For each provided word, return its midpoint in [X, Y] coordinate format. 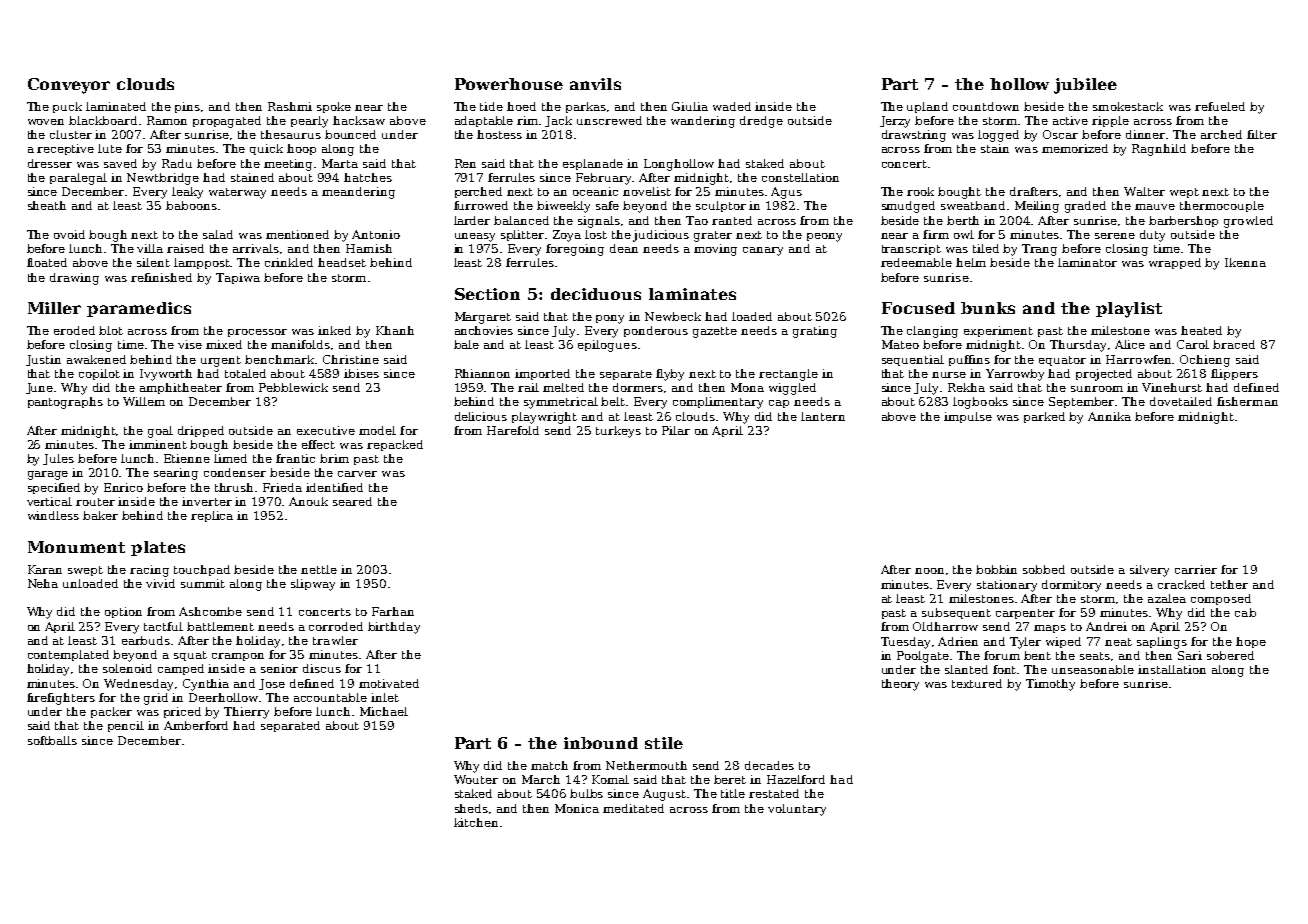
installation [1172, 669]
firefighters [61, 699]
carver [357, 474]
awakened [96, 359]
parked [1044, 417]
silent [153, 262]
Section [487, 294]
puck [67, 107]
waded [732, 106]
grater [713, 236]
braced [1234, 344]
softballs [52, 740]
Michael [384, 711]
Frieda [282, 487]
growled [1248, 222]
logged [998, 136]
